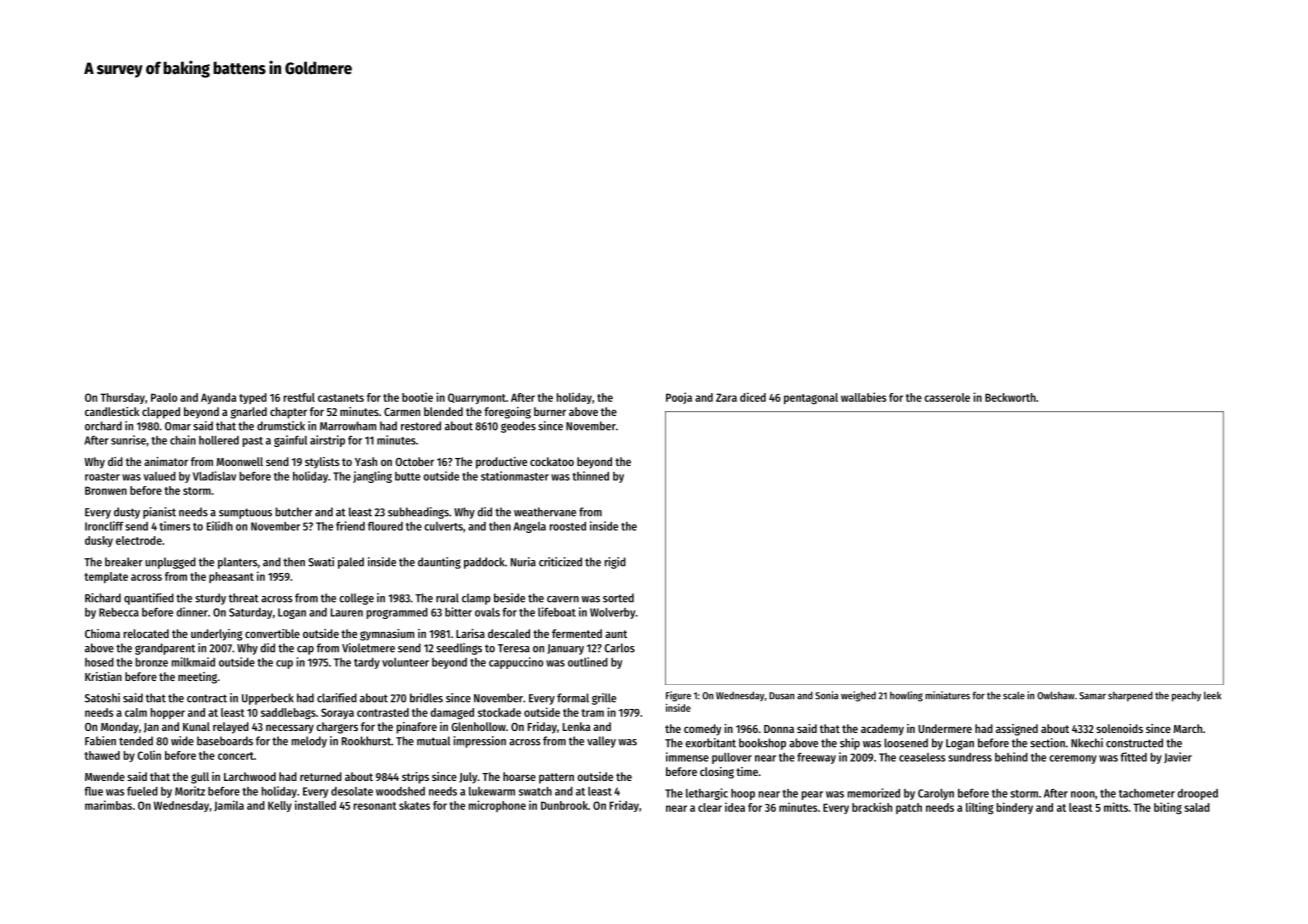 The image size is (1308, 924). Describe the element at coordinates (281, 426) in the screenshot. I see `drumstick` at that location.
